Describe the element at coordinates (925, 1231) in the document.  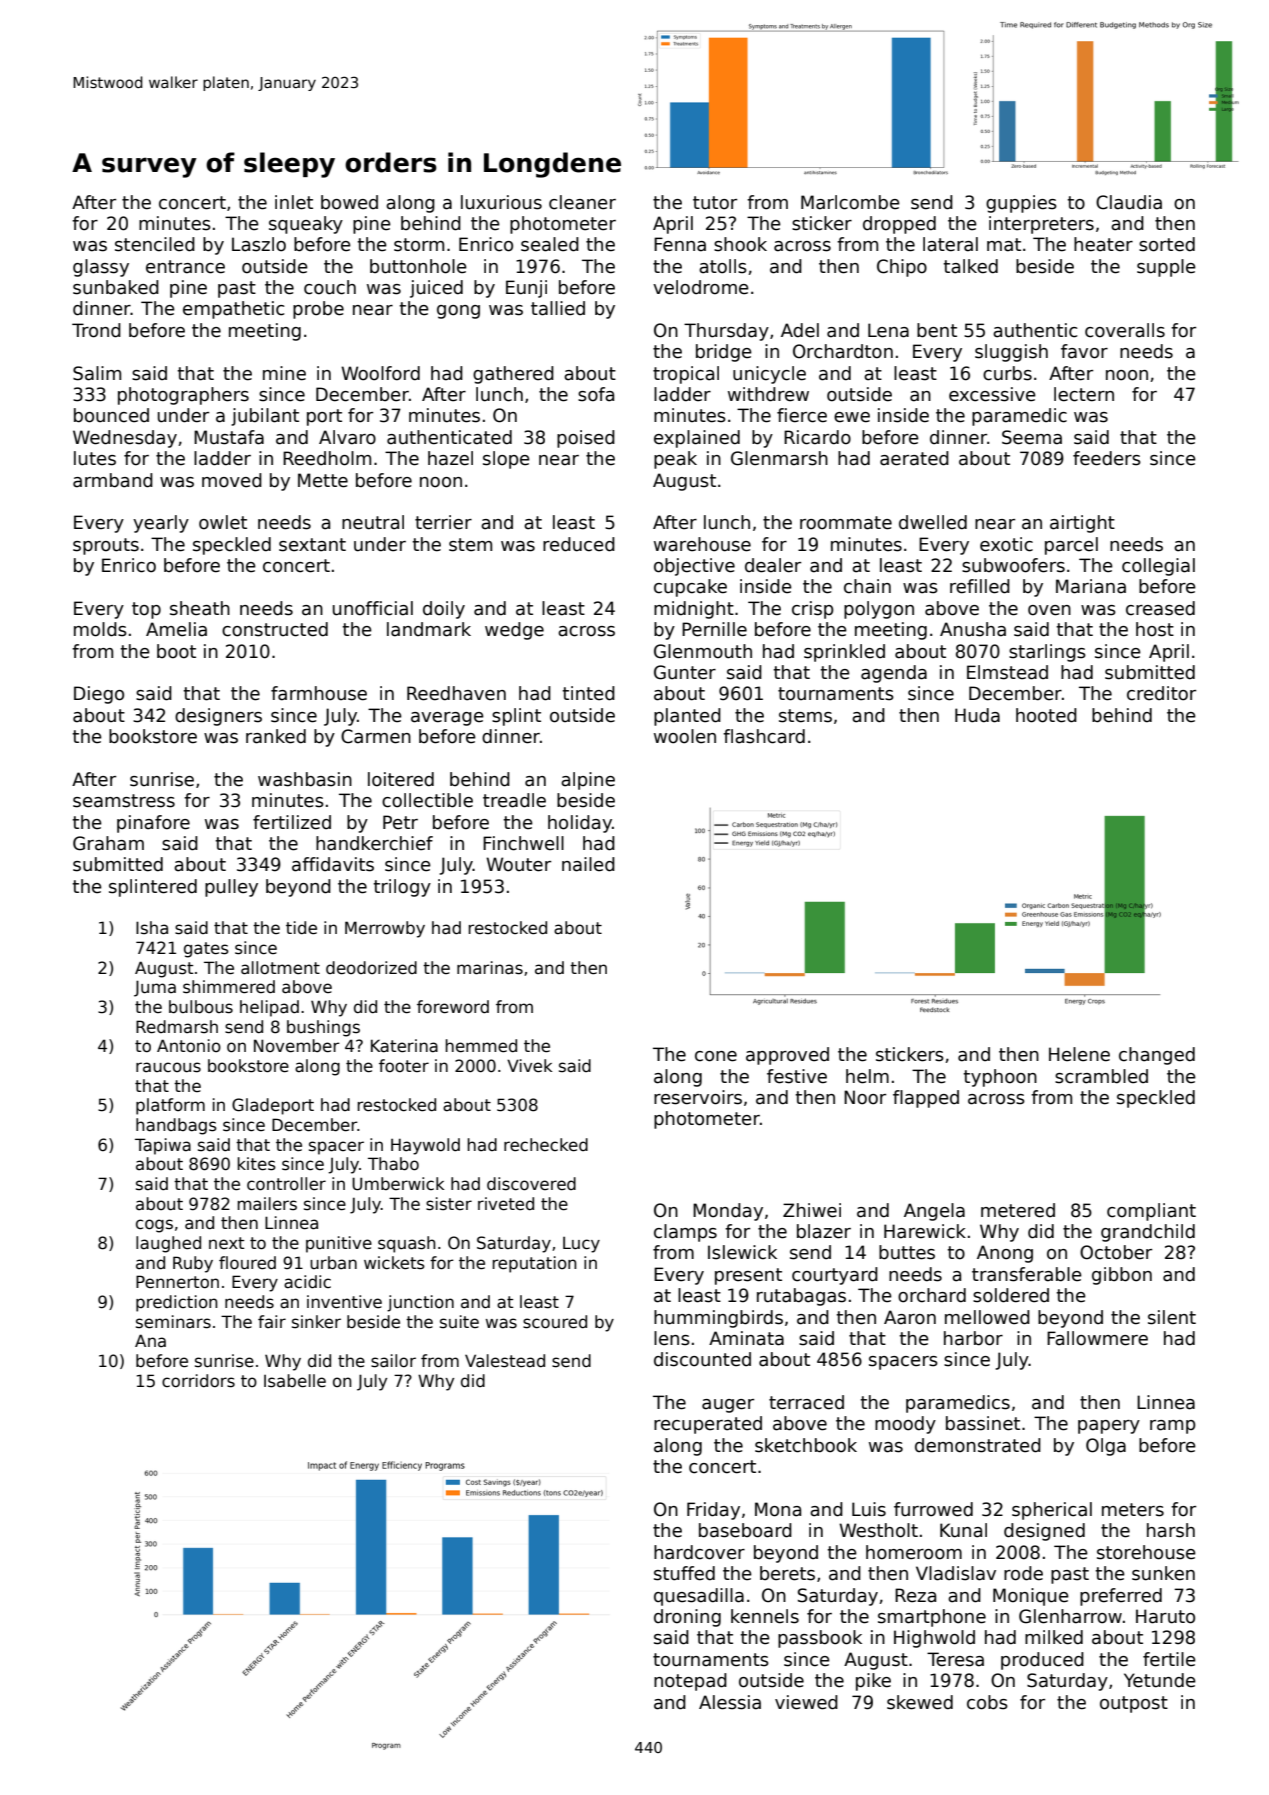
I see `Harewick` at that location.
